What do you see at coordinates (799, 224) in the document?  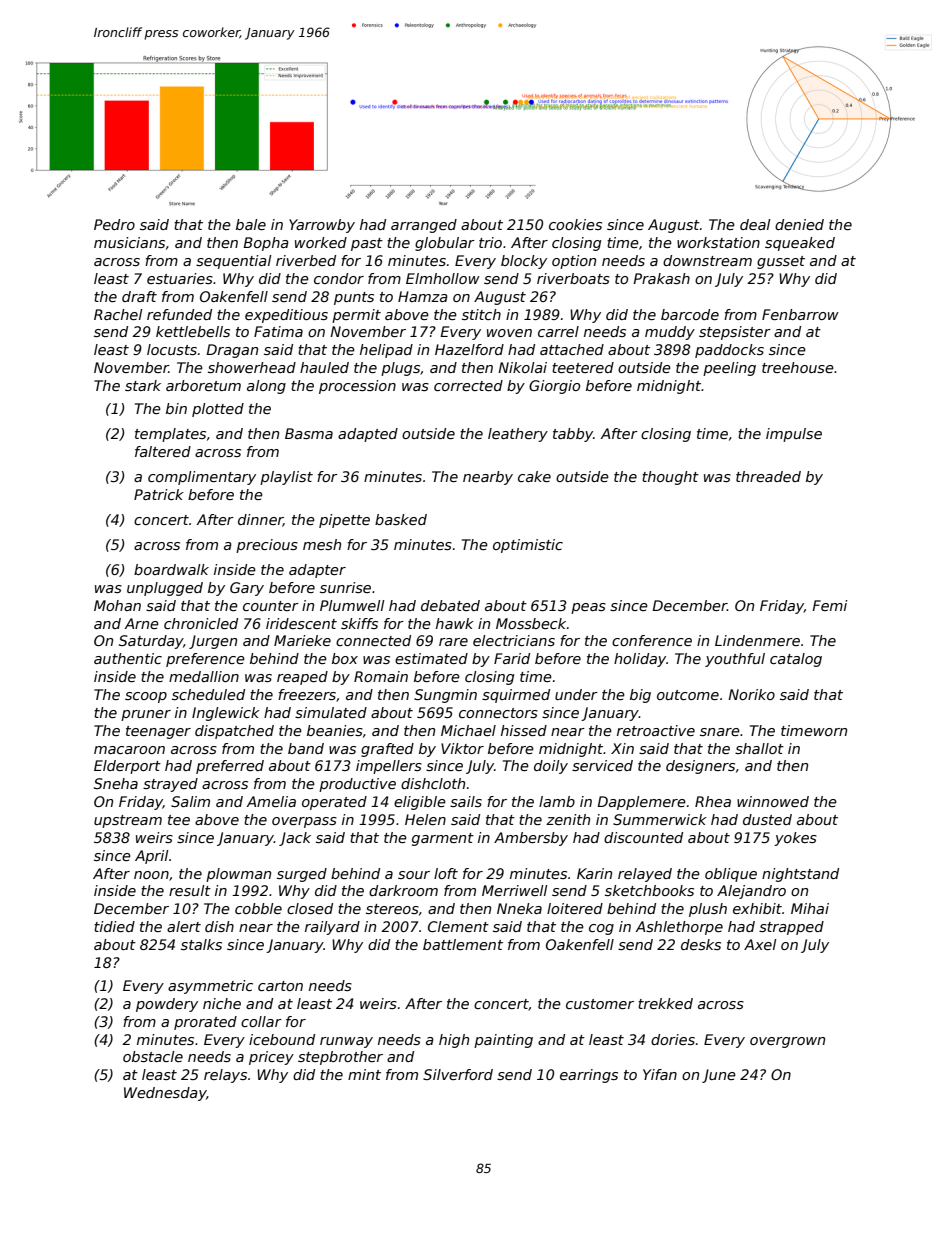 I see `denied` at bounding box center [799, 224].
